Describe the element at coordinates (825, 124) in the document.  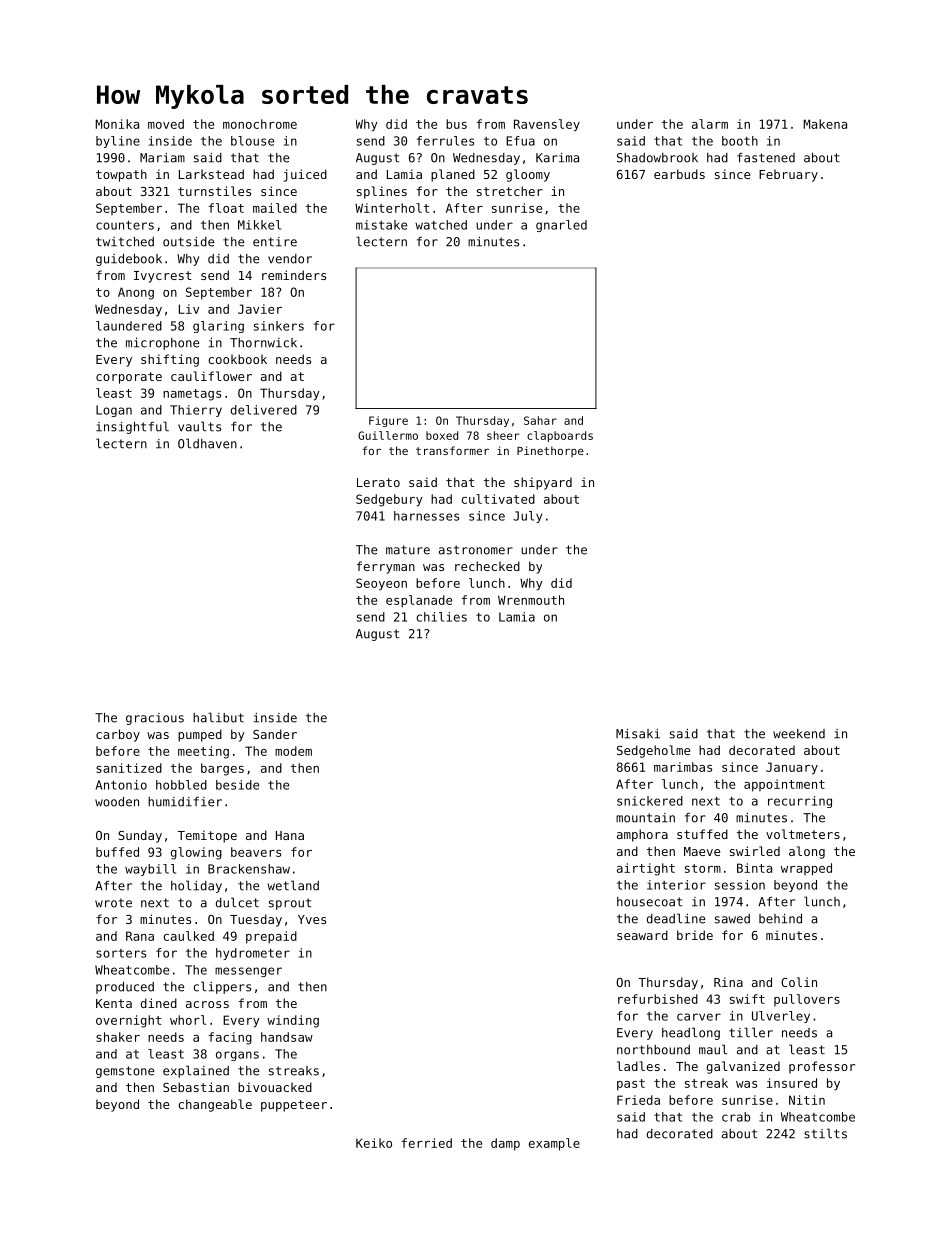
I see `Makena` at that location.
